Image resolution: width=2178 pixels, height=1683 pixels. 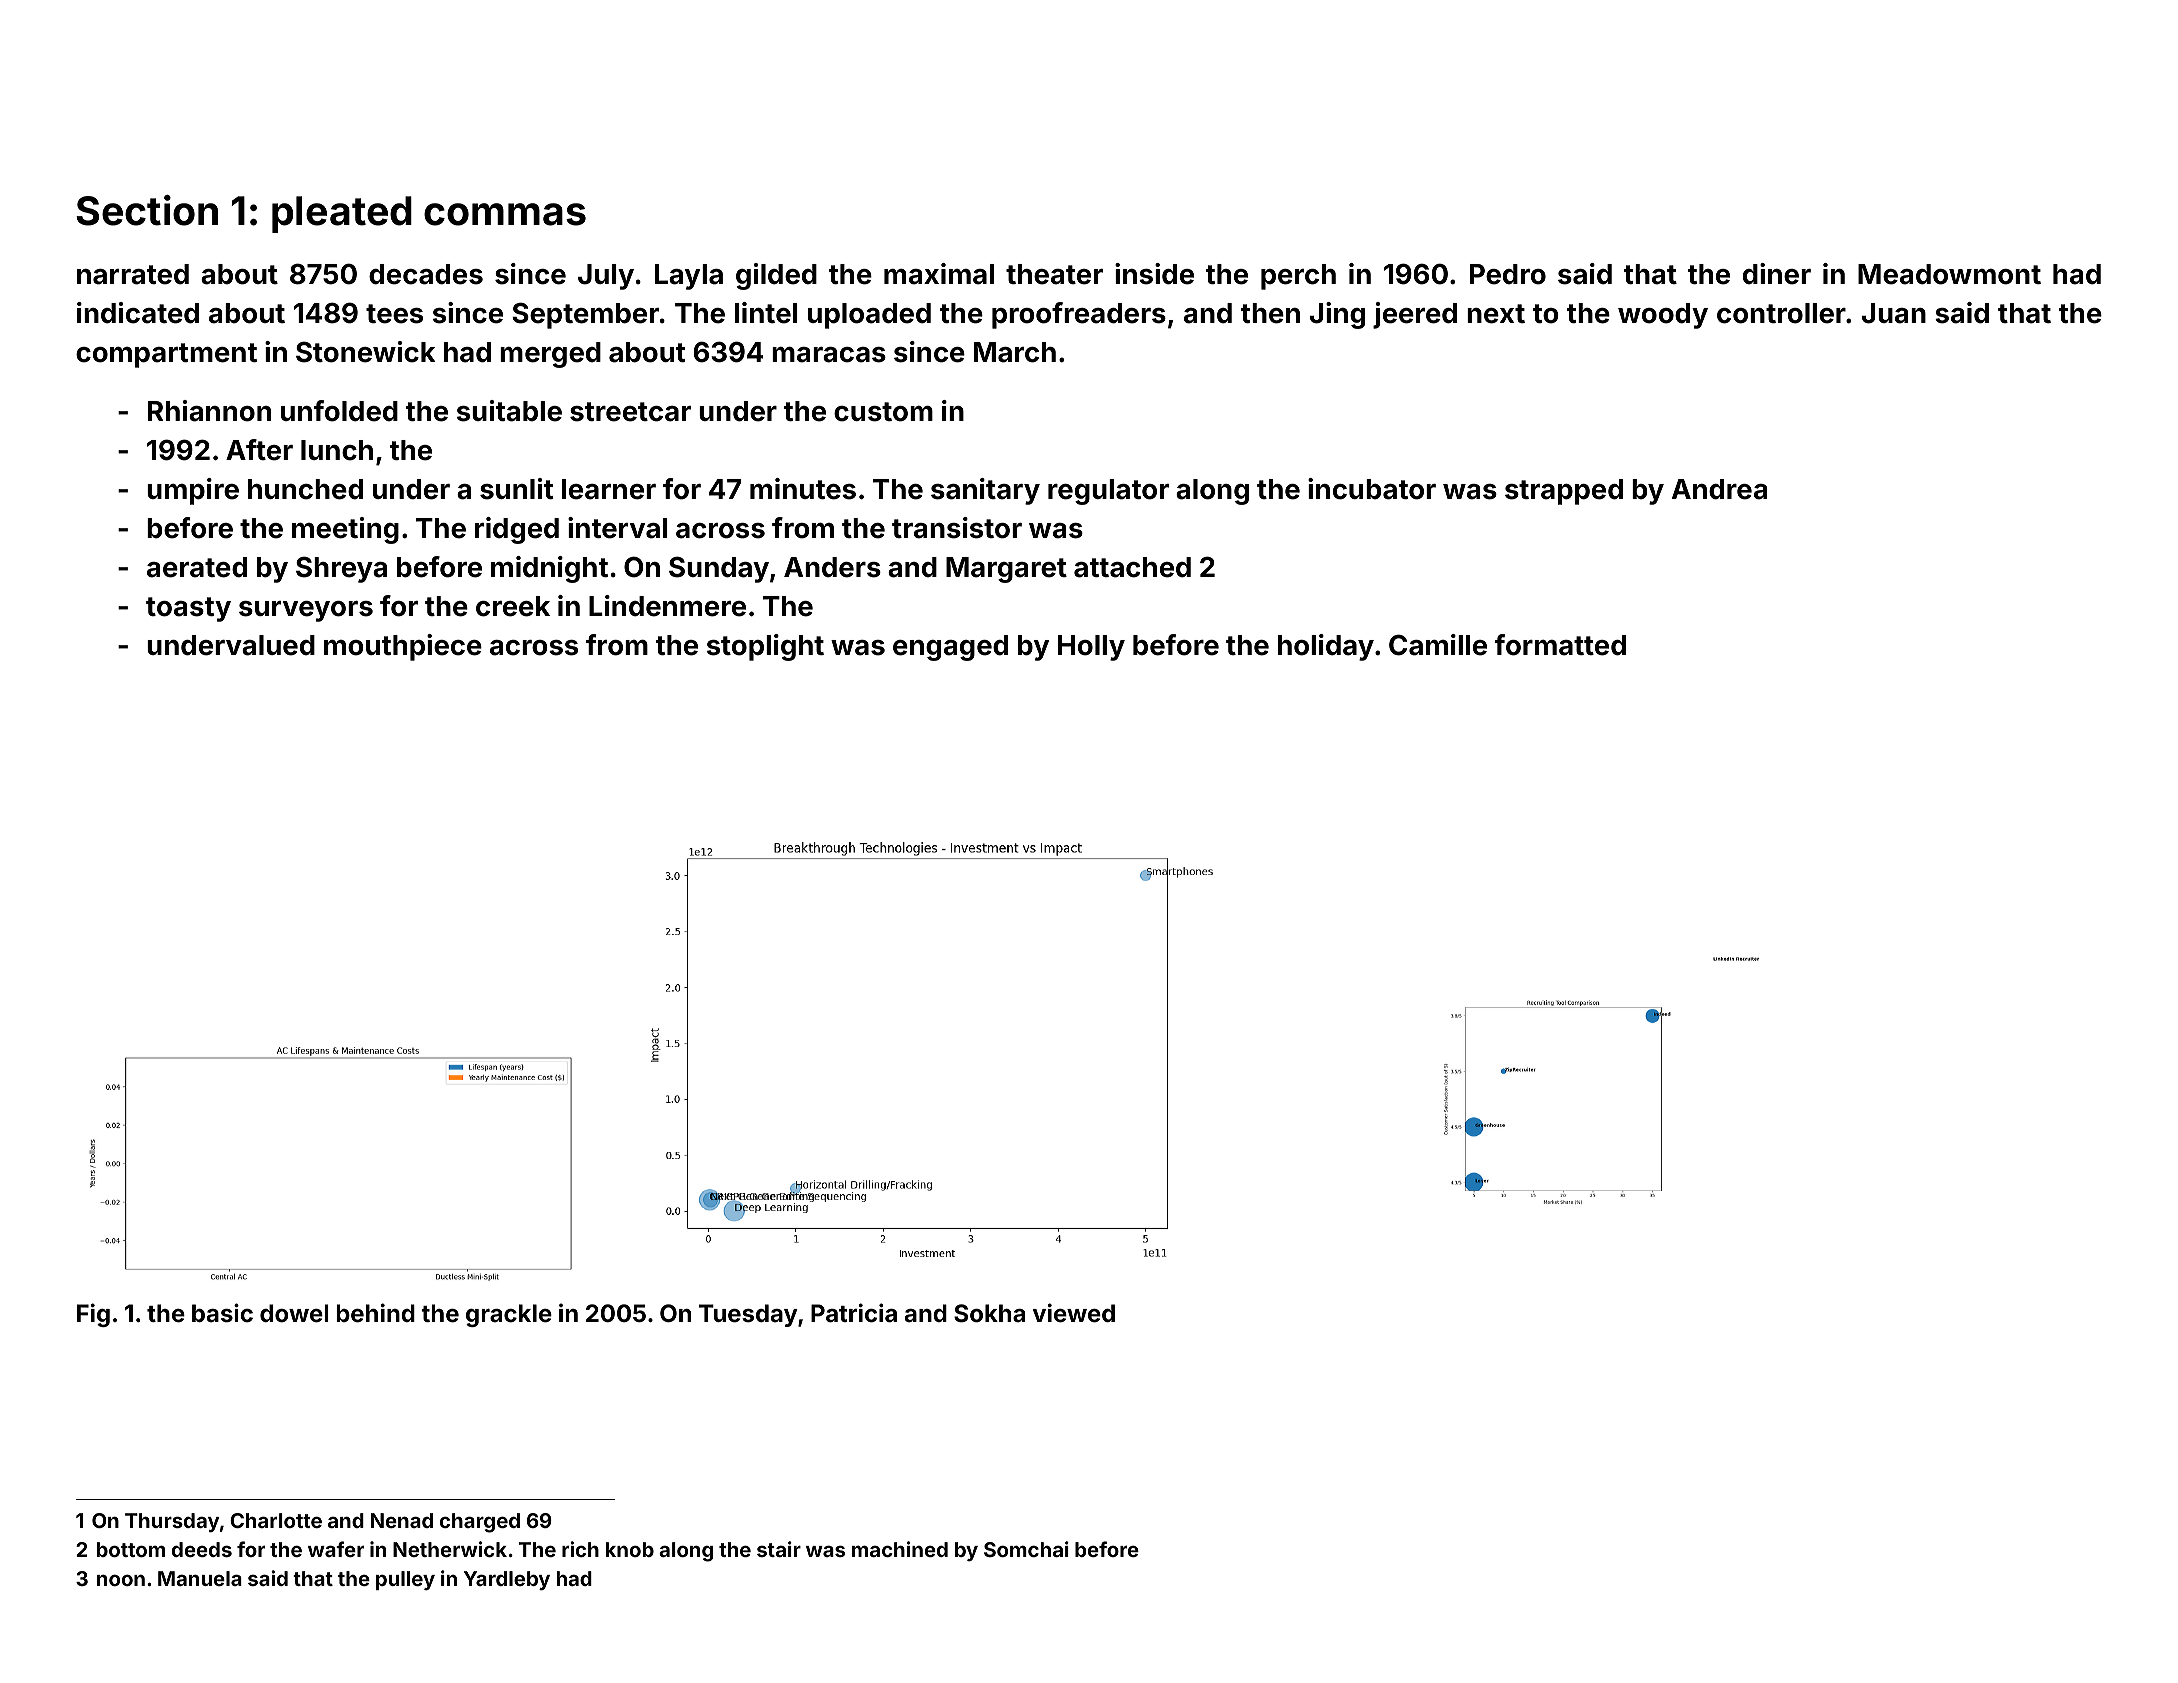 I want to click on viewed, so click(x=1074, y=1313).
